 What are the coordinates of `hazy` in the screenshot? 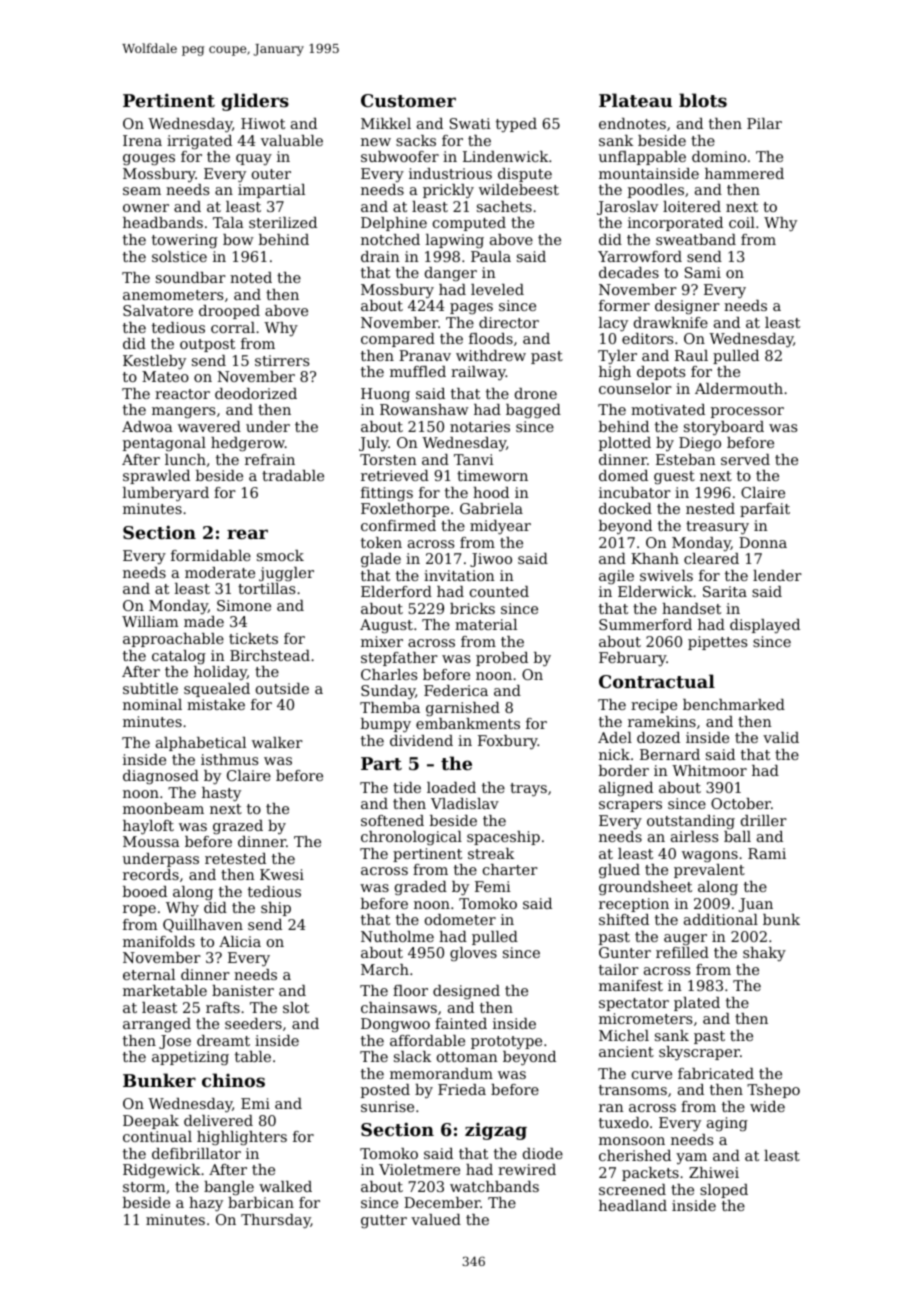 It's located at (206, 1204).
